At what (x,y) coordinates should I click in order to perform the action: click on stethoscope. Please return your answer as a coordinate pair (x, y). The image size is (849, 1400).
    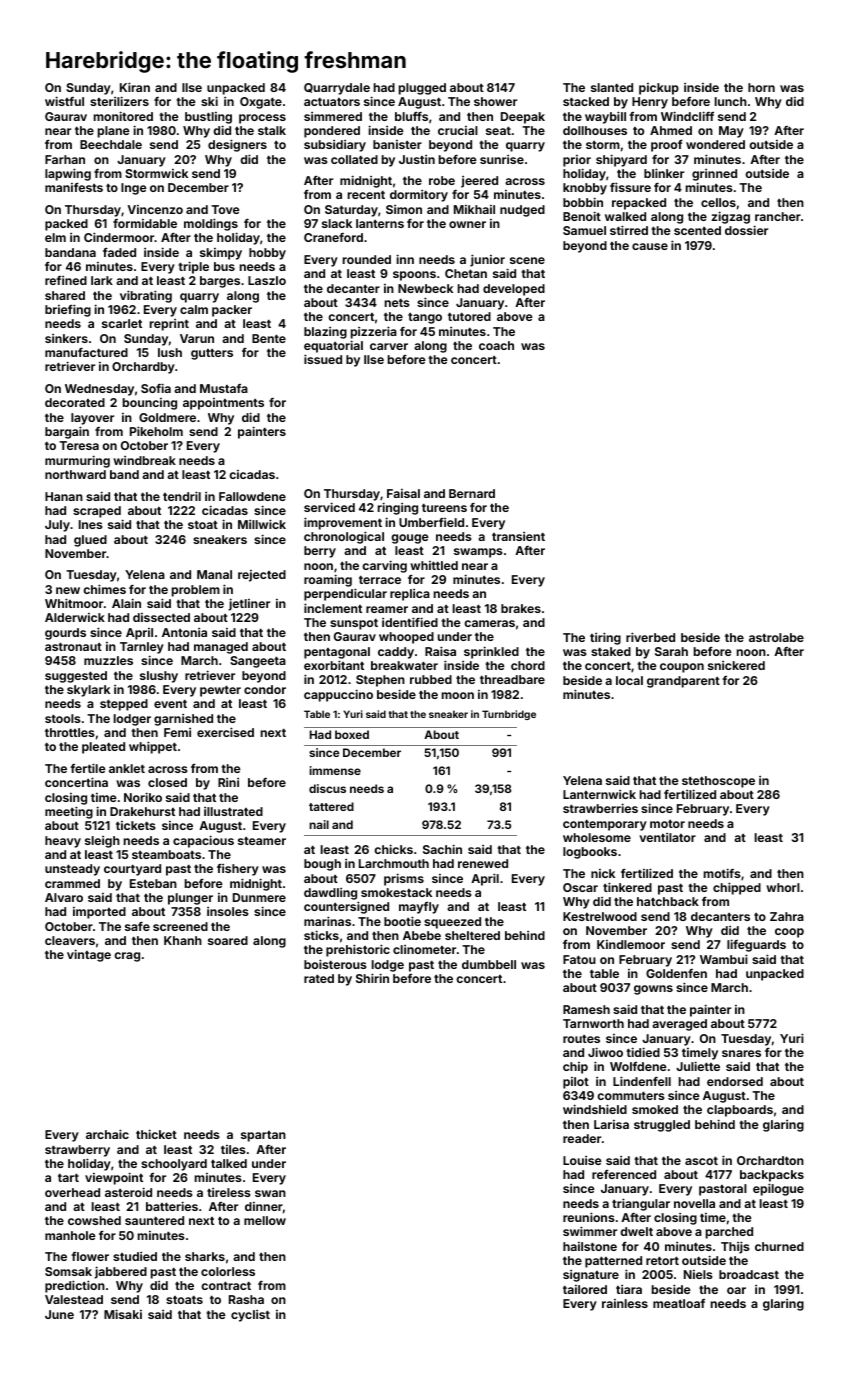
    Looking at the image, I should click on (718, 782).
